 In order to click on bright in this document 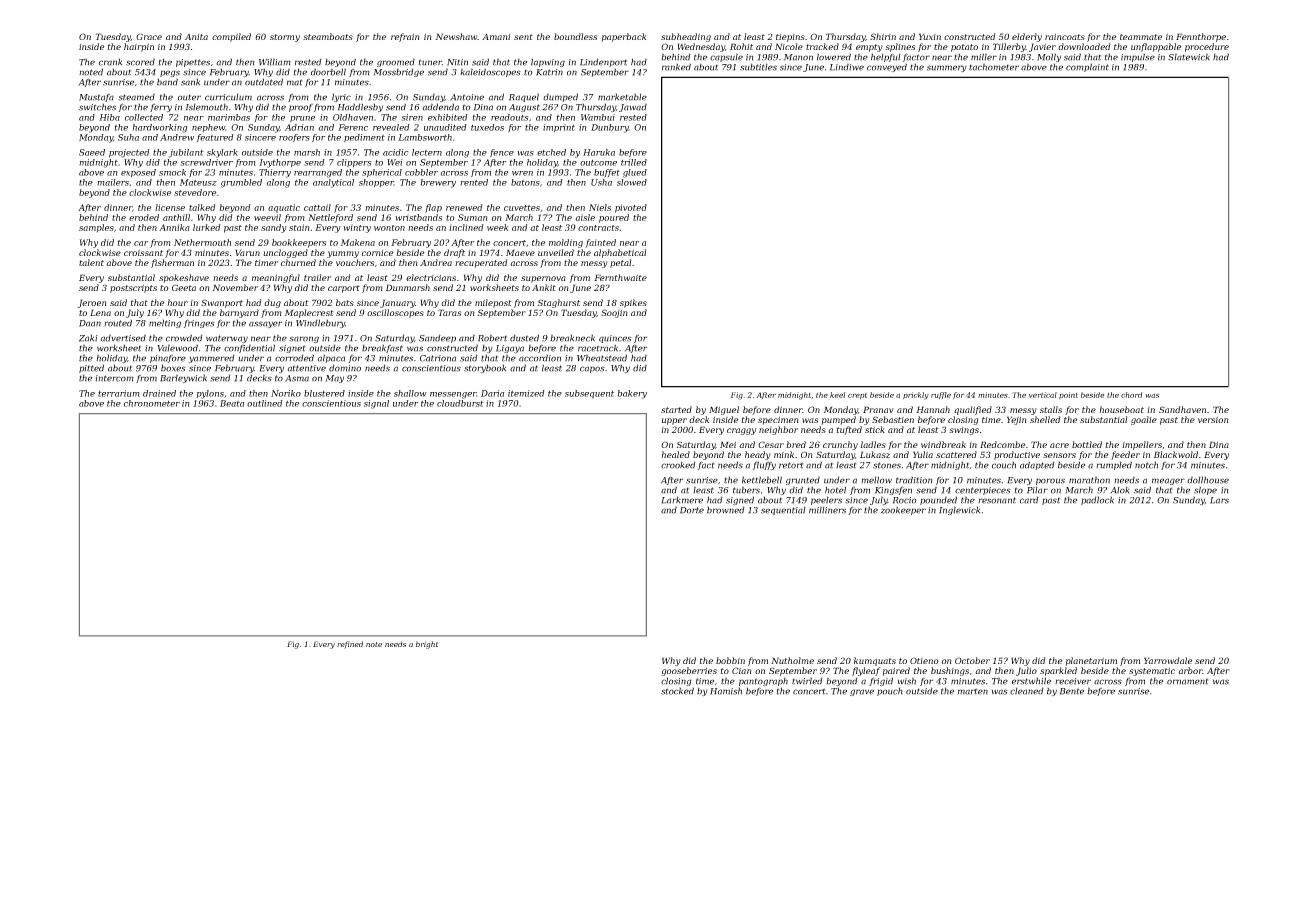, I will do `click(427, 645)`.
